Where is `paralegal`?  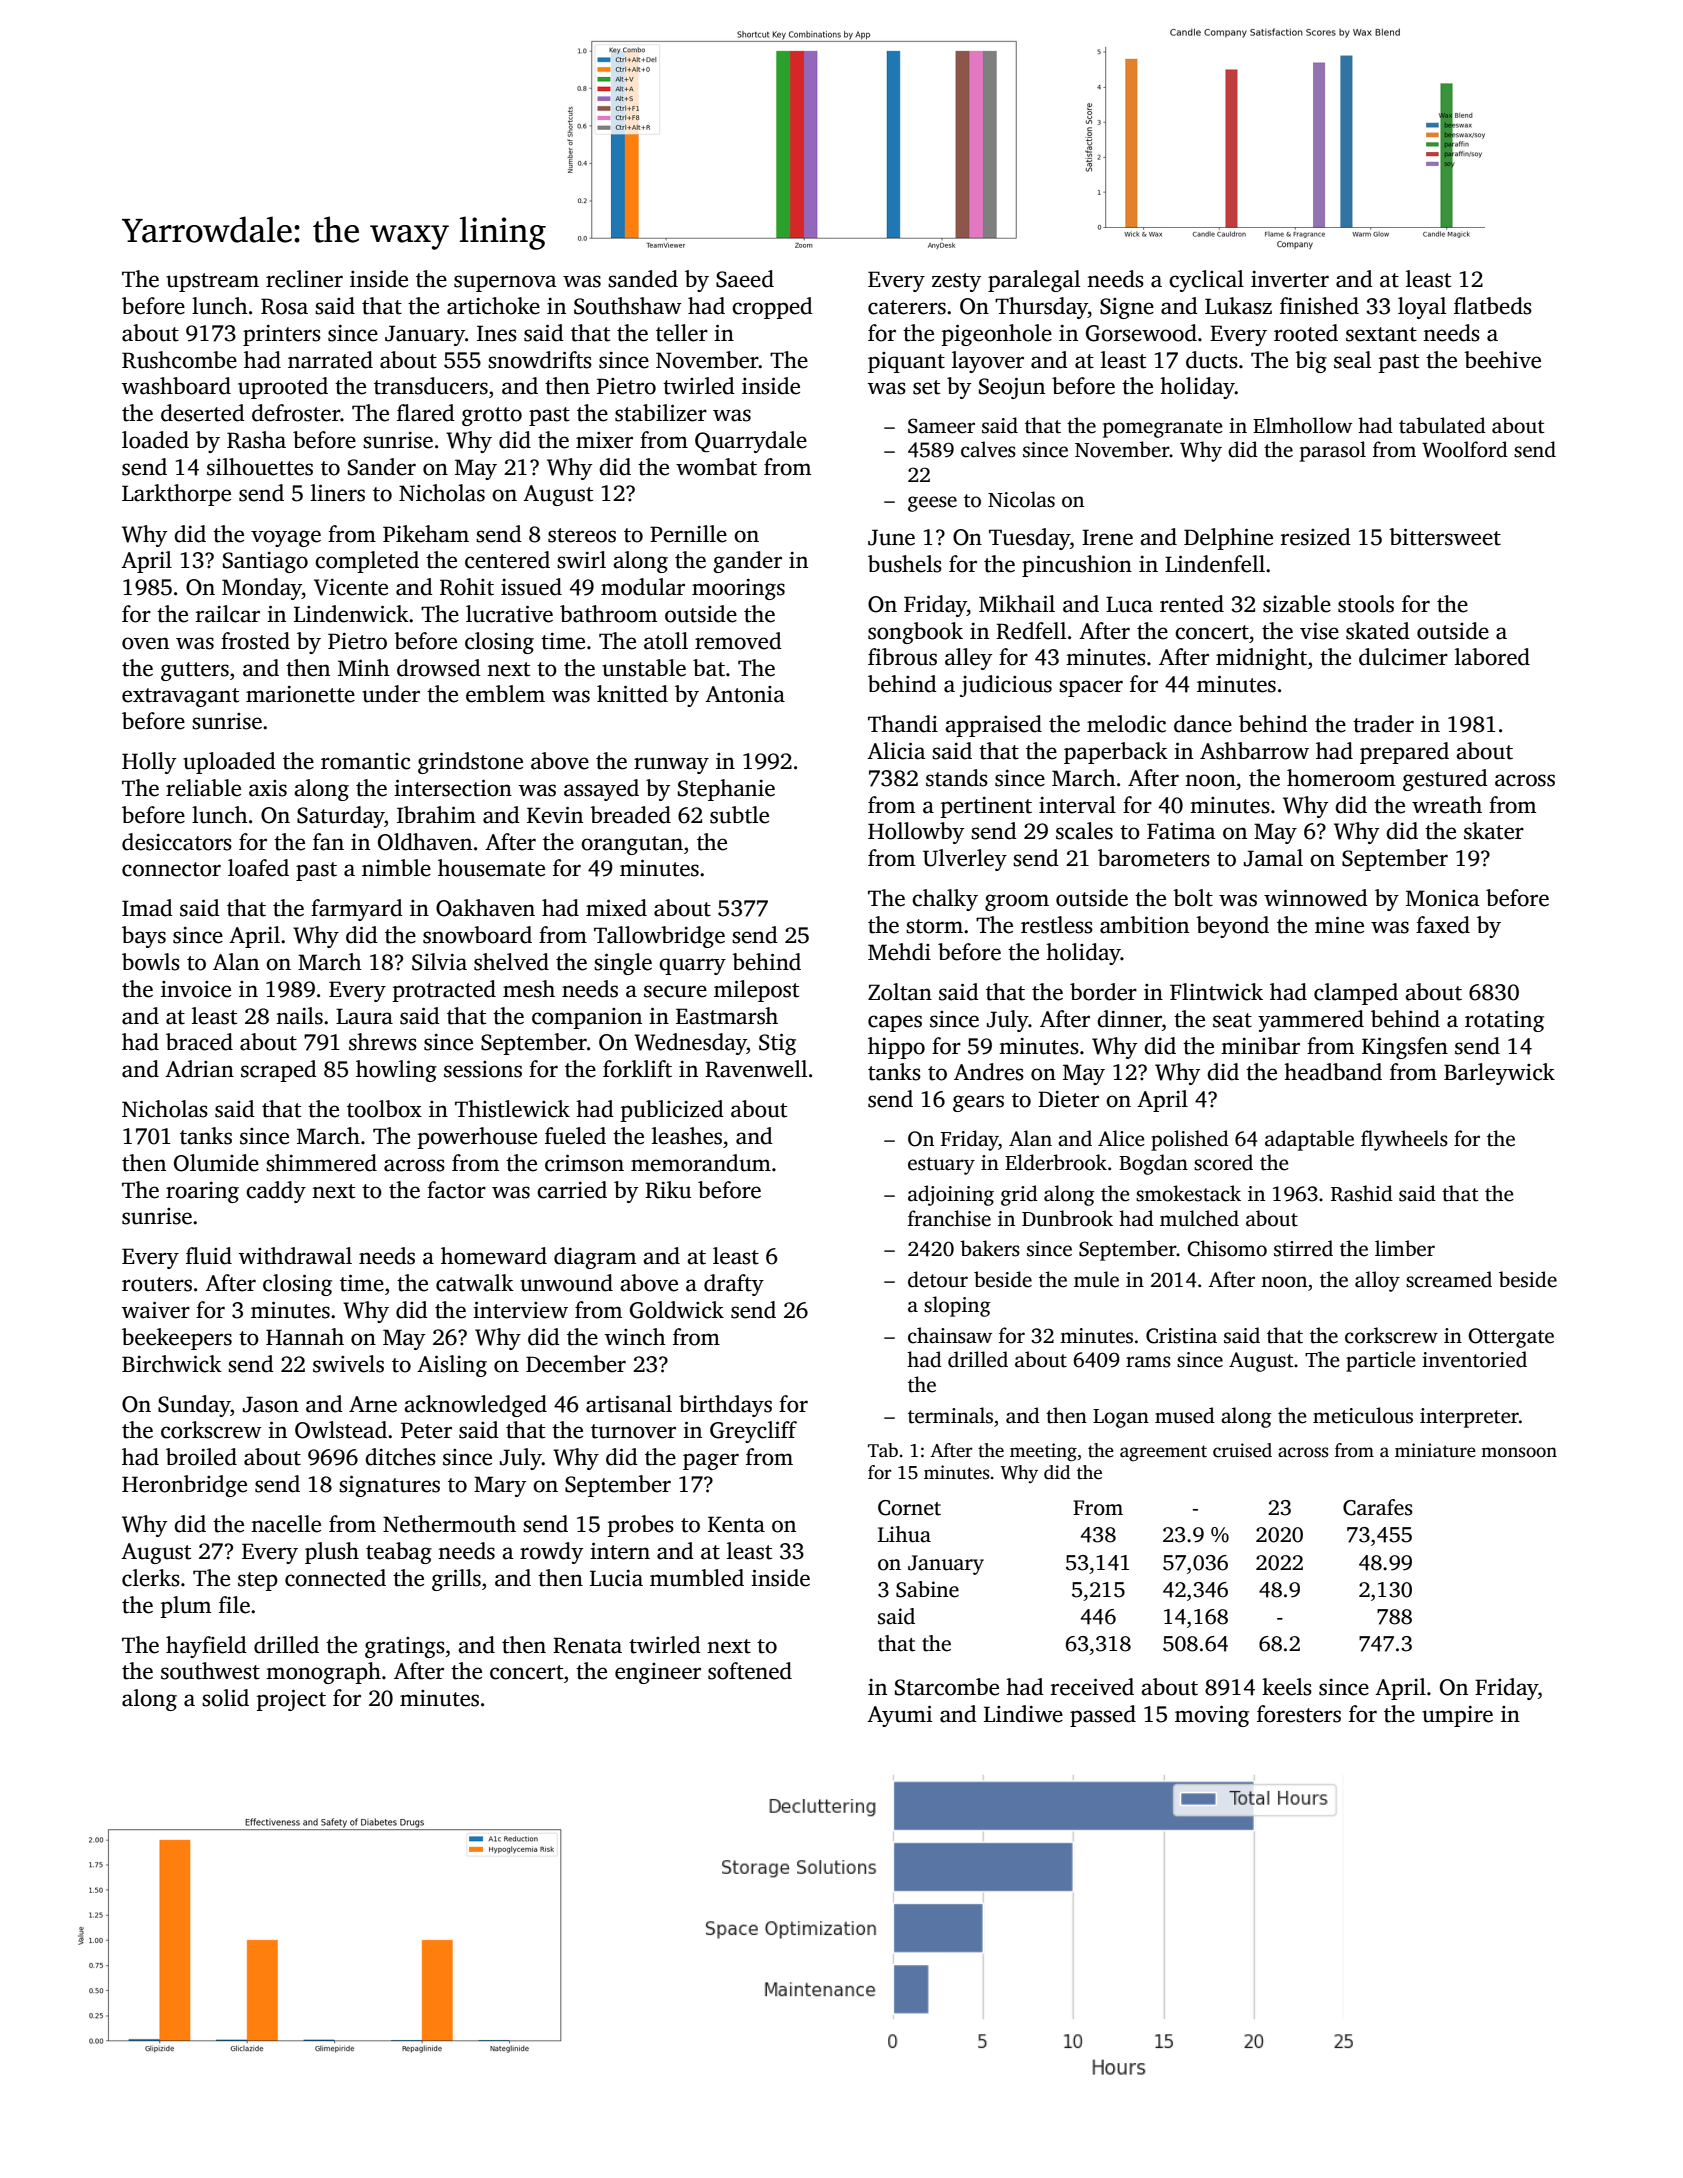
paralegal is located at coordinates (1034, 281).
